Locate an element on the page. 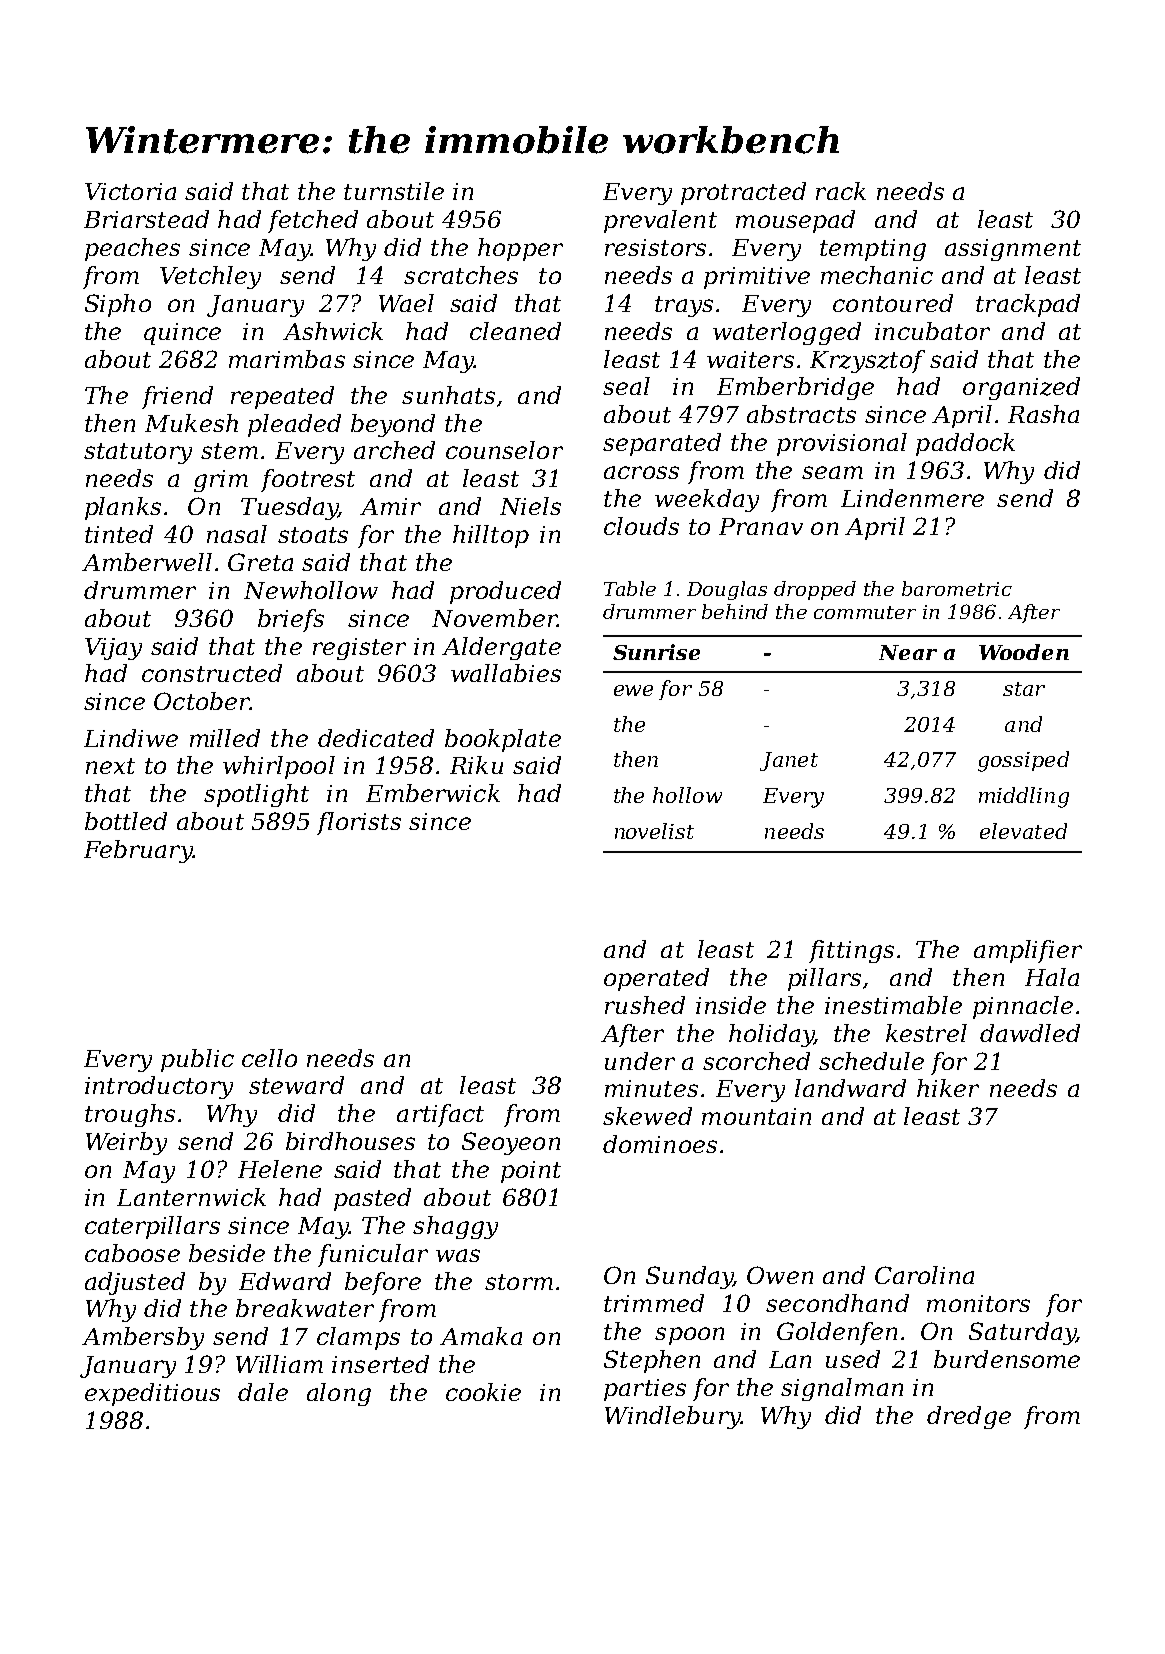  Windlebury is located at coordinates (673, 1417).
